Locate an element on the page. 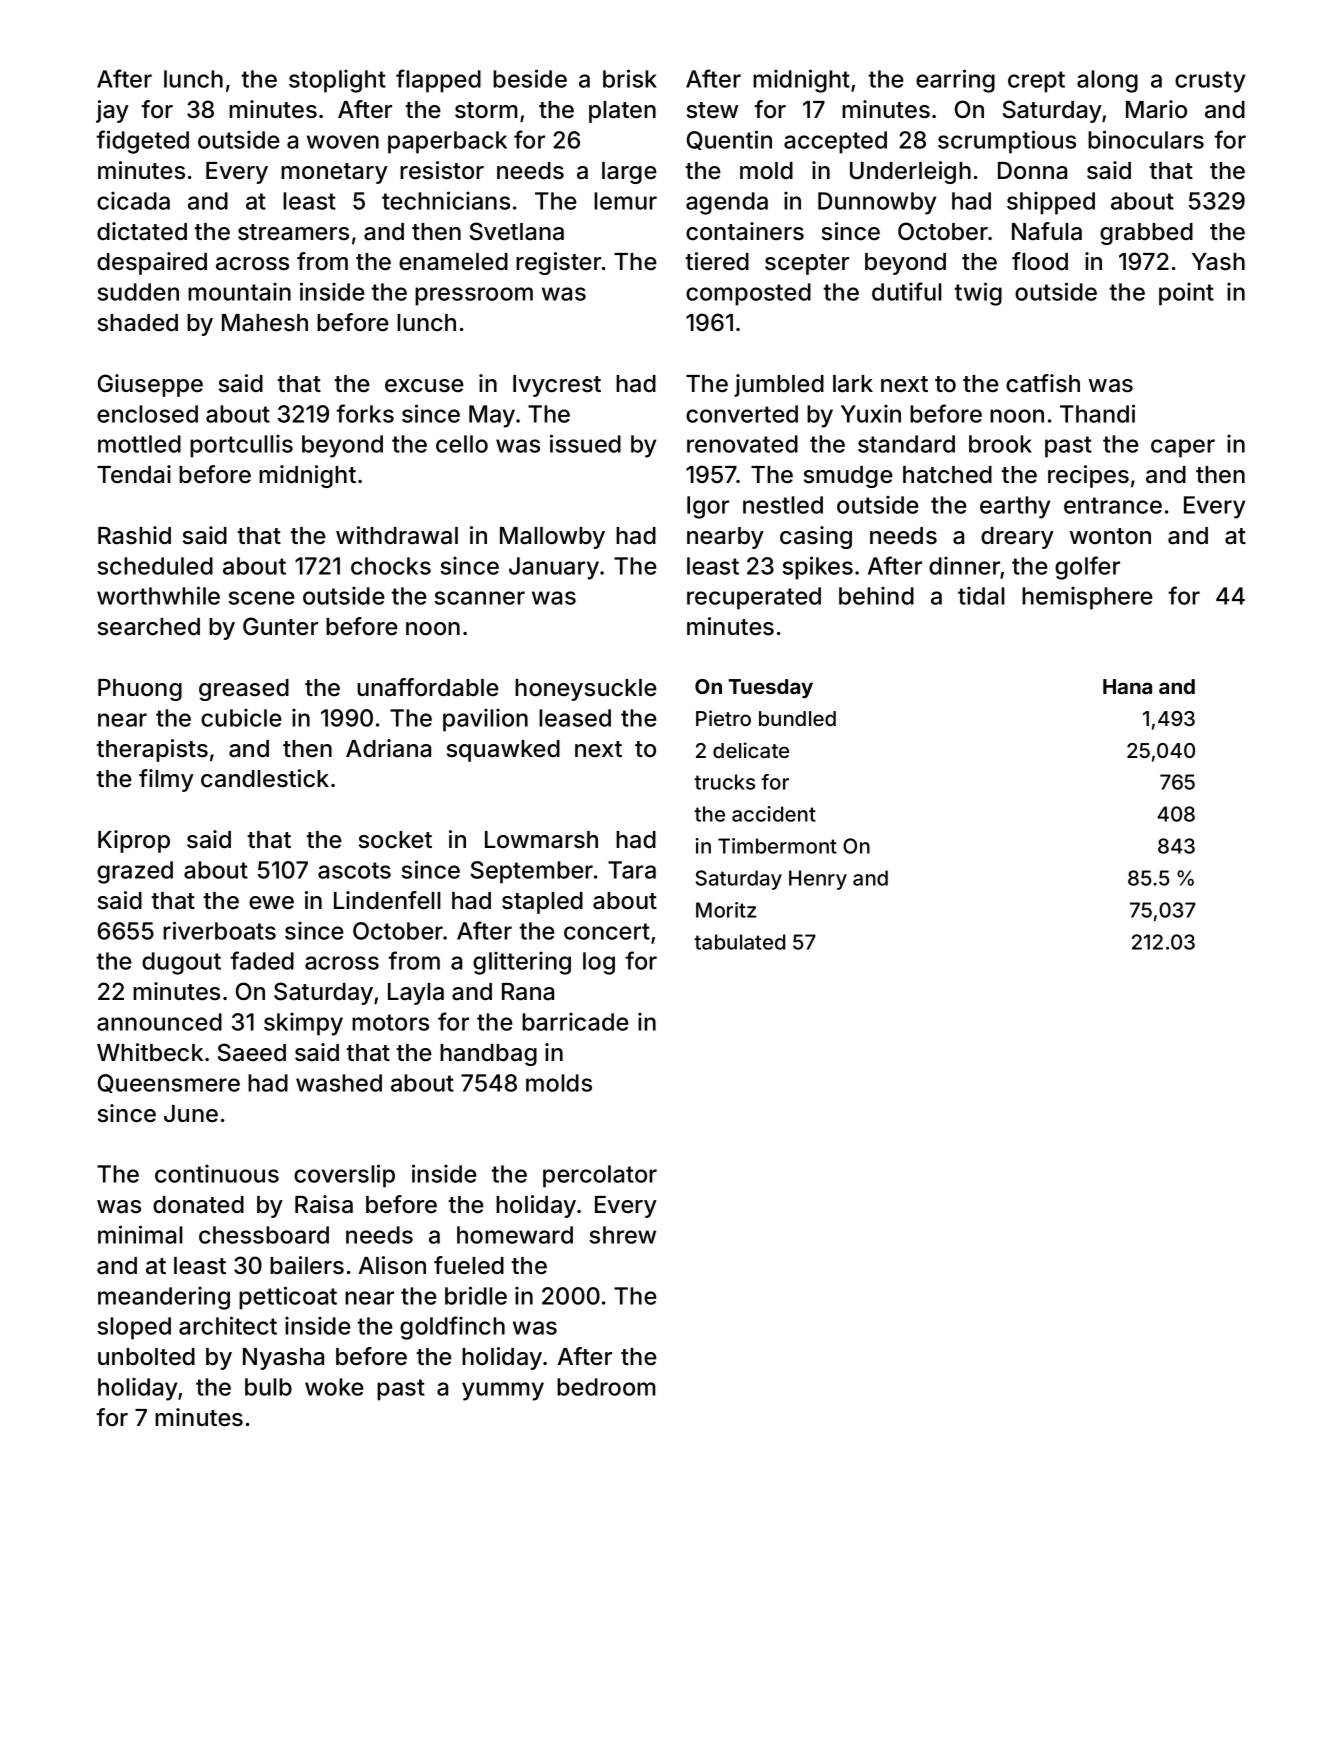 The width and height of the page is (1343, 1737). Mahesh is located at coordinates (265, 323).
